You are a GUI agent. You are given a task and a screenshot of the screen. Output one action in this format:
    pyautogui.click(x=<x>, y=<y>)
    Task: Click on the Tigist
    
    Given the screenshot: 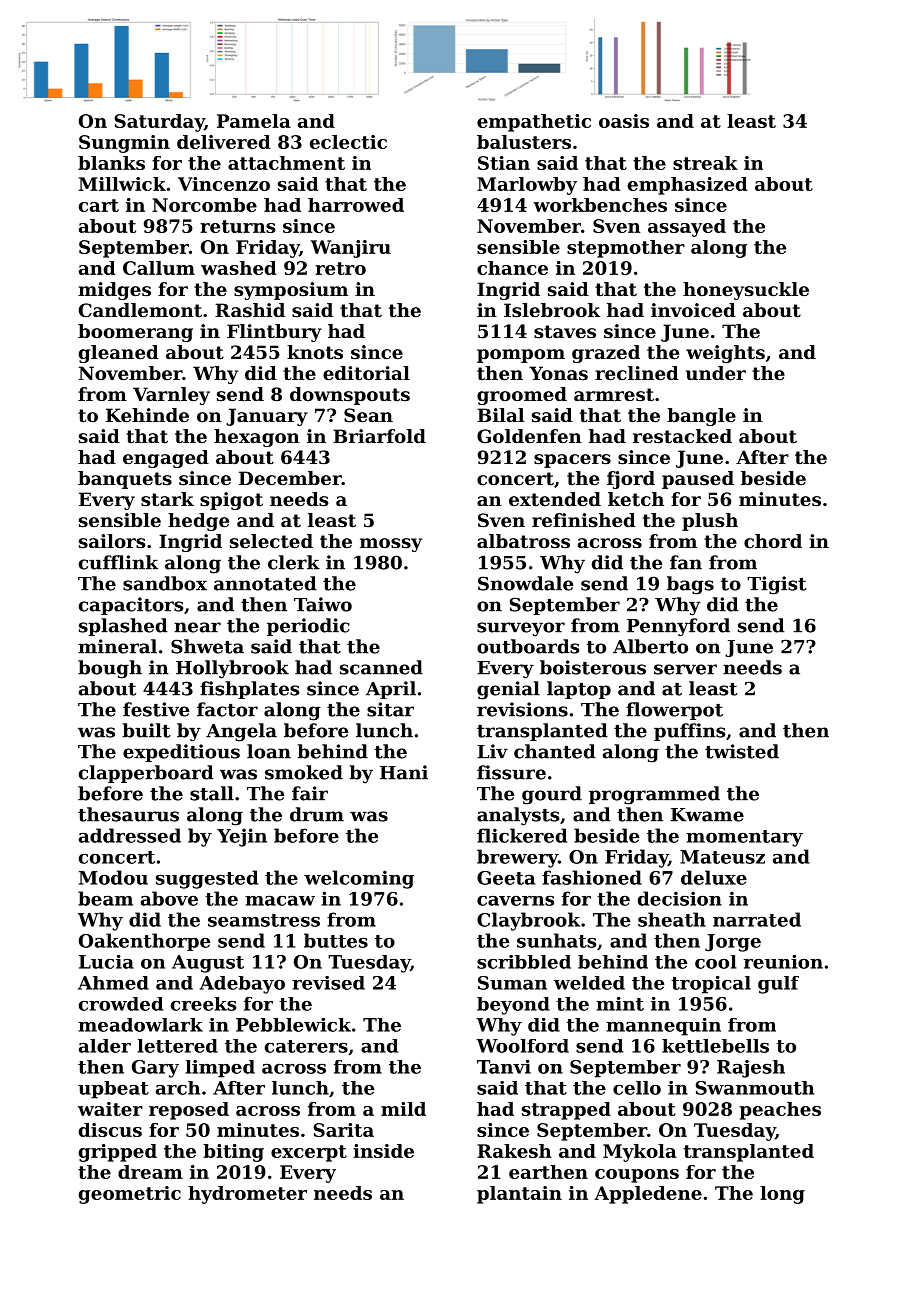 What is the action you would take?
    pyautogui.click(x=776, y=585)
